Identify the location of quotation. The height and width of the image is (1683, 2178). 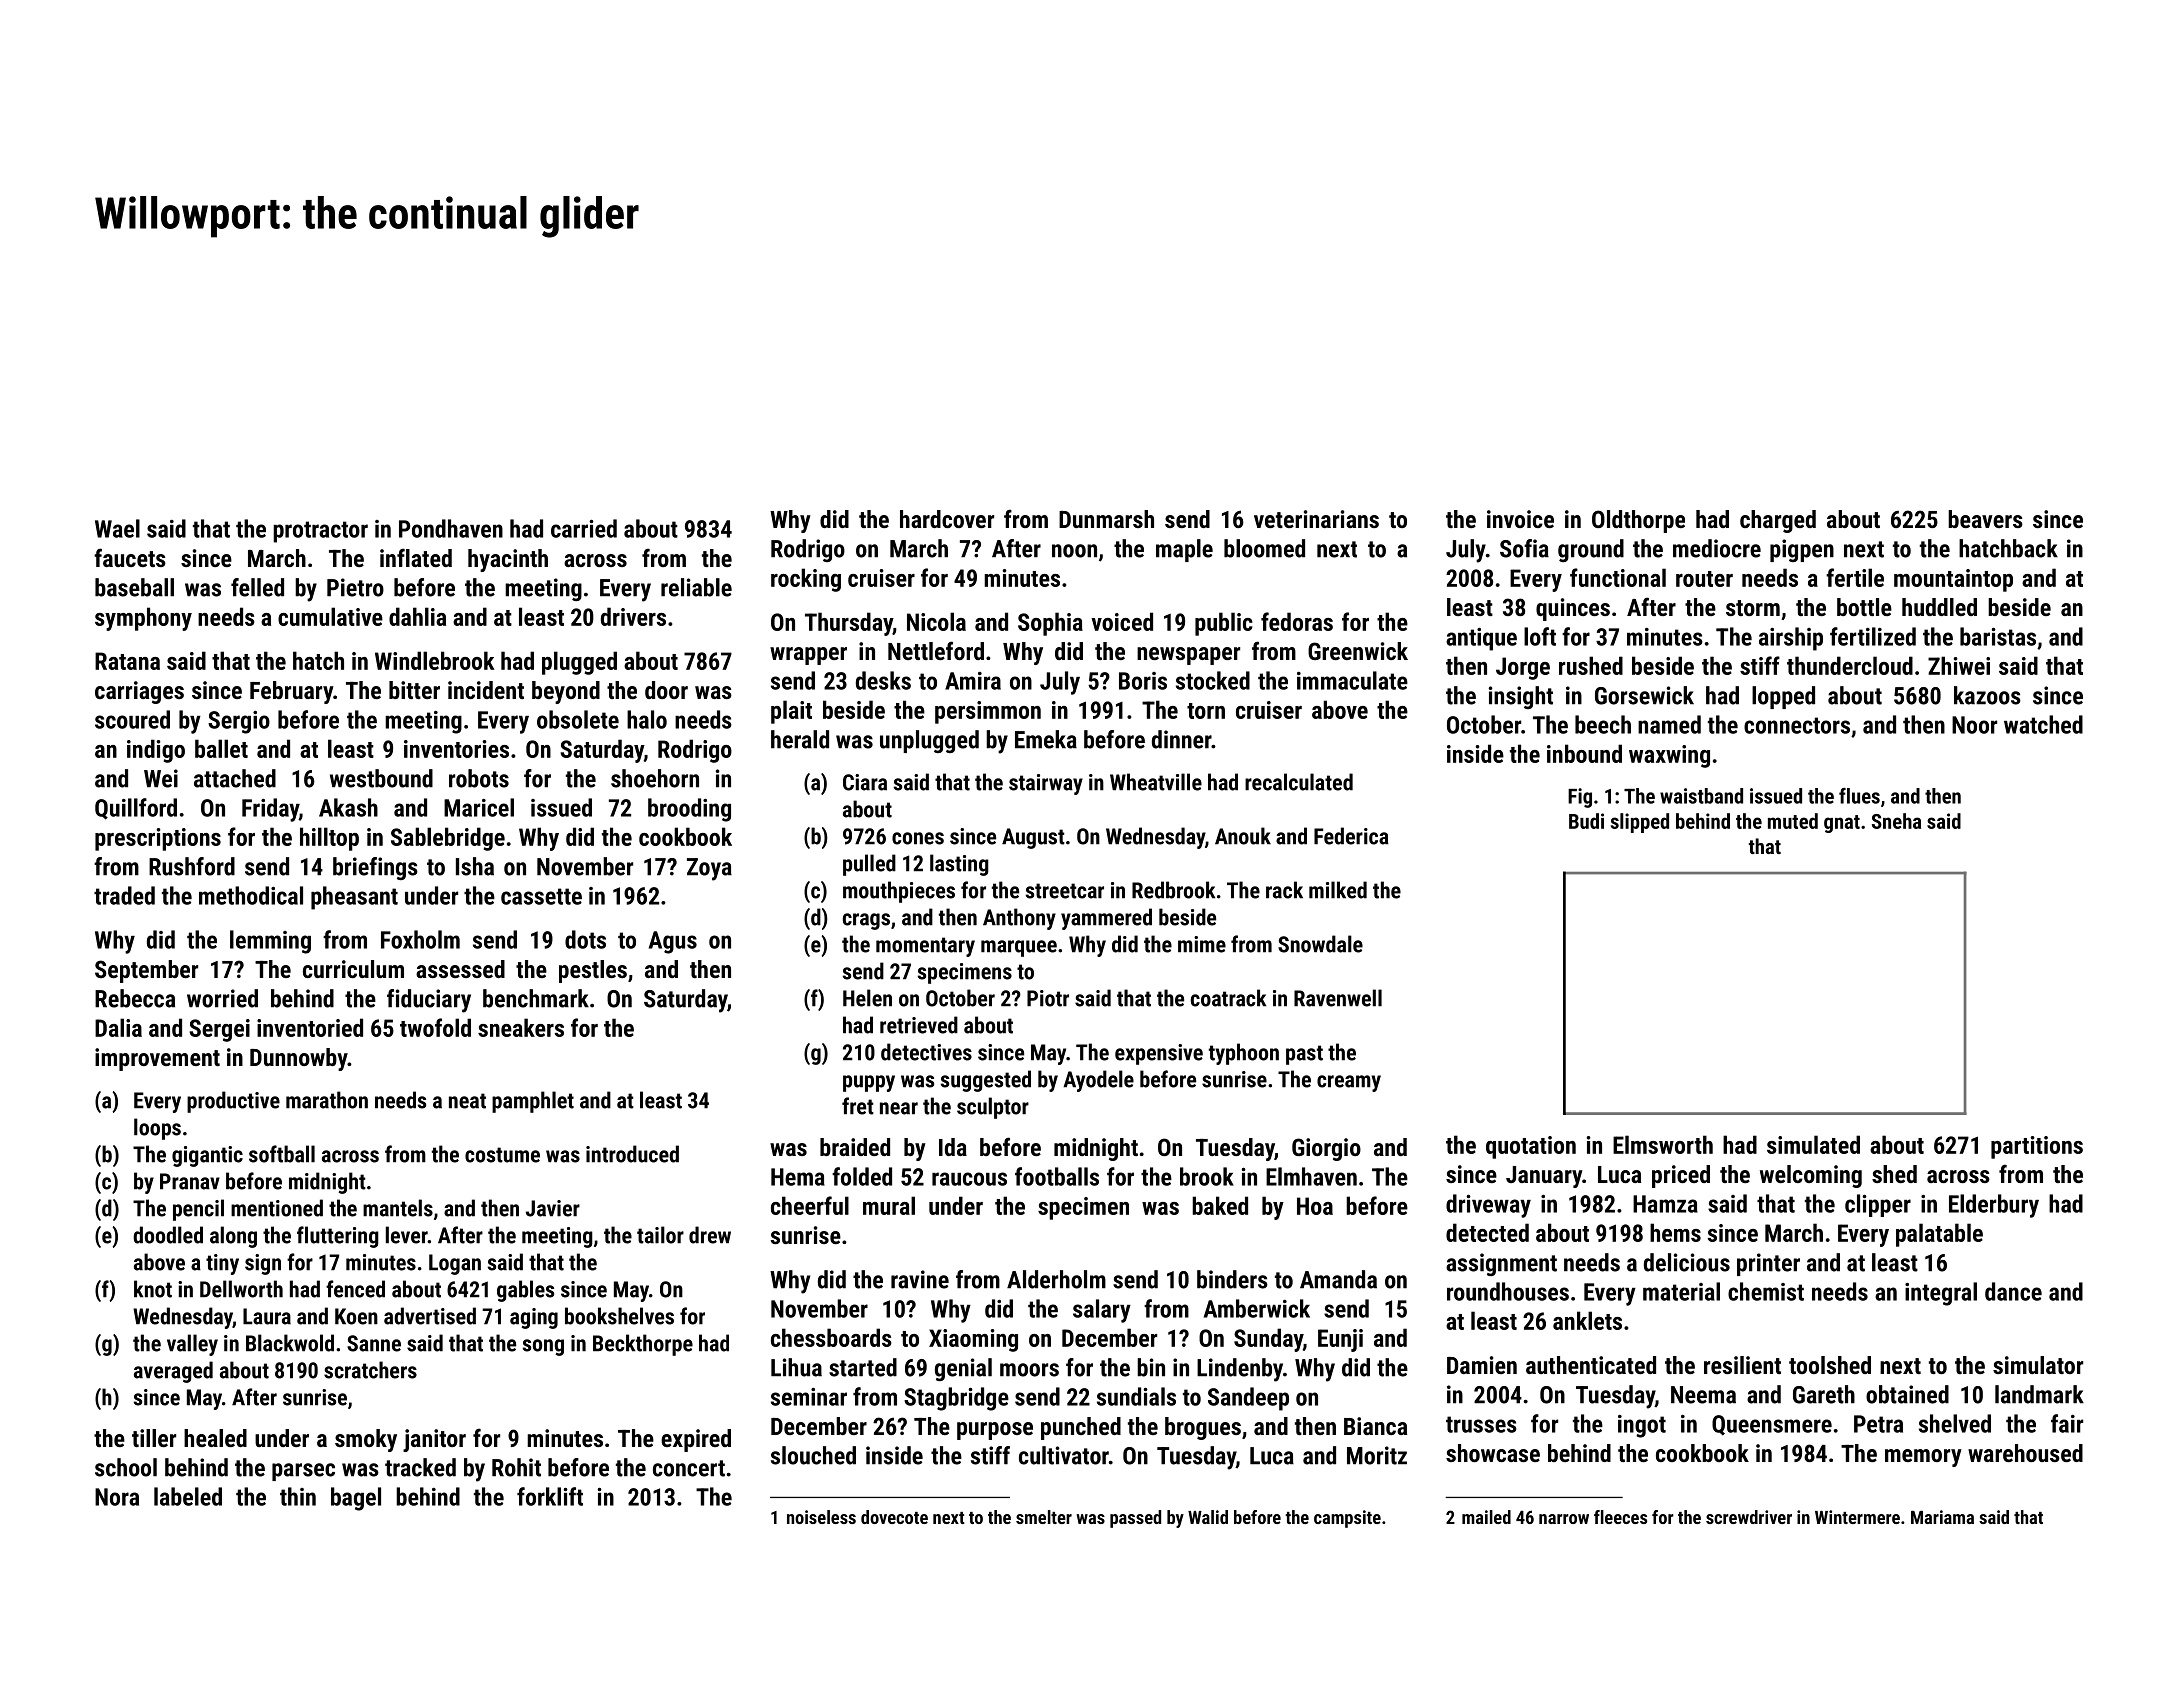
(1531, 1147).
